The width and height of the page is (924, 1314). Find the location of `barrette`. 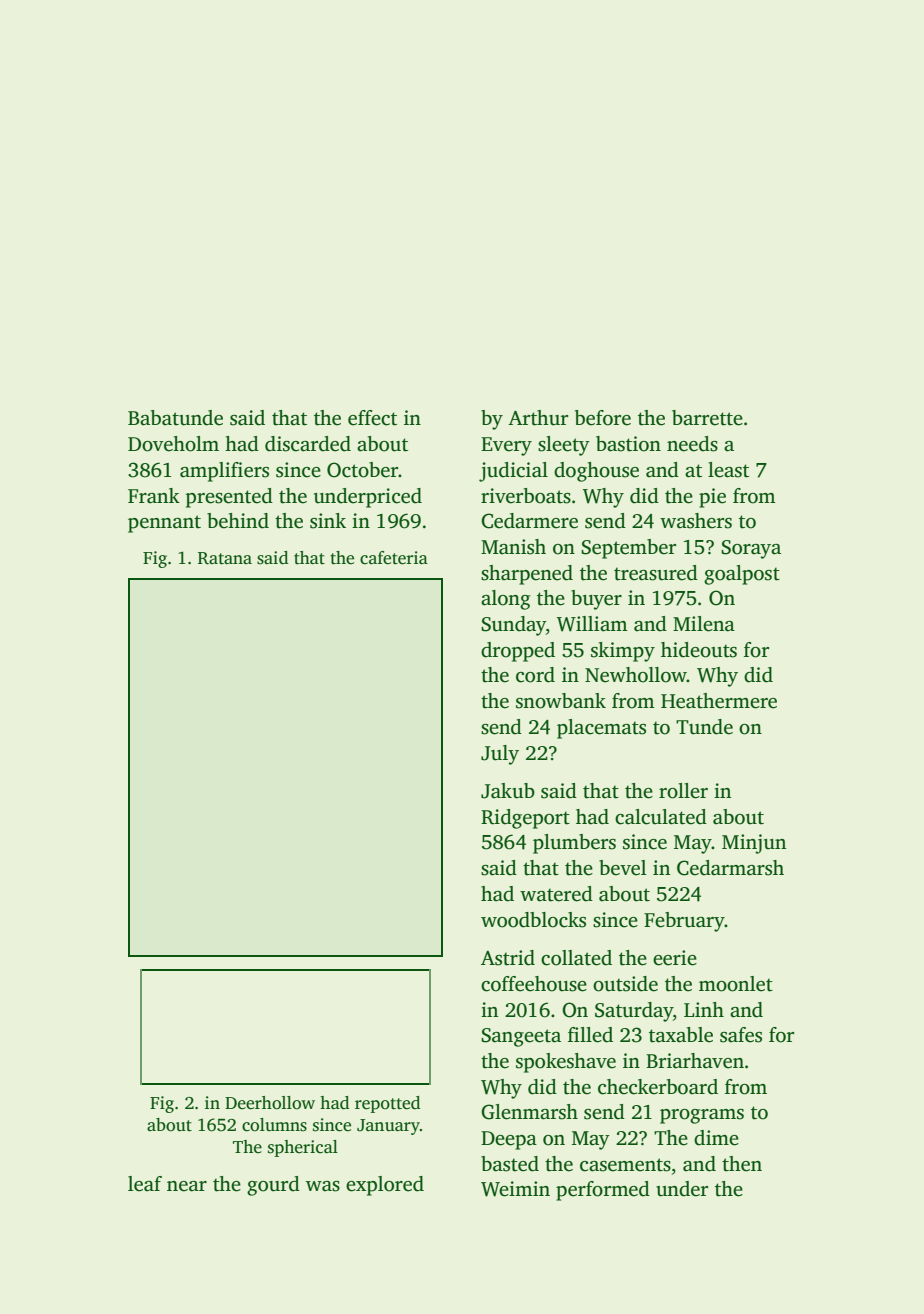

barrette is located at coordinates (707, 418).
